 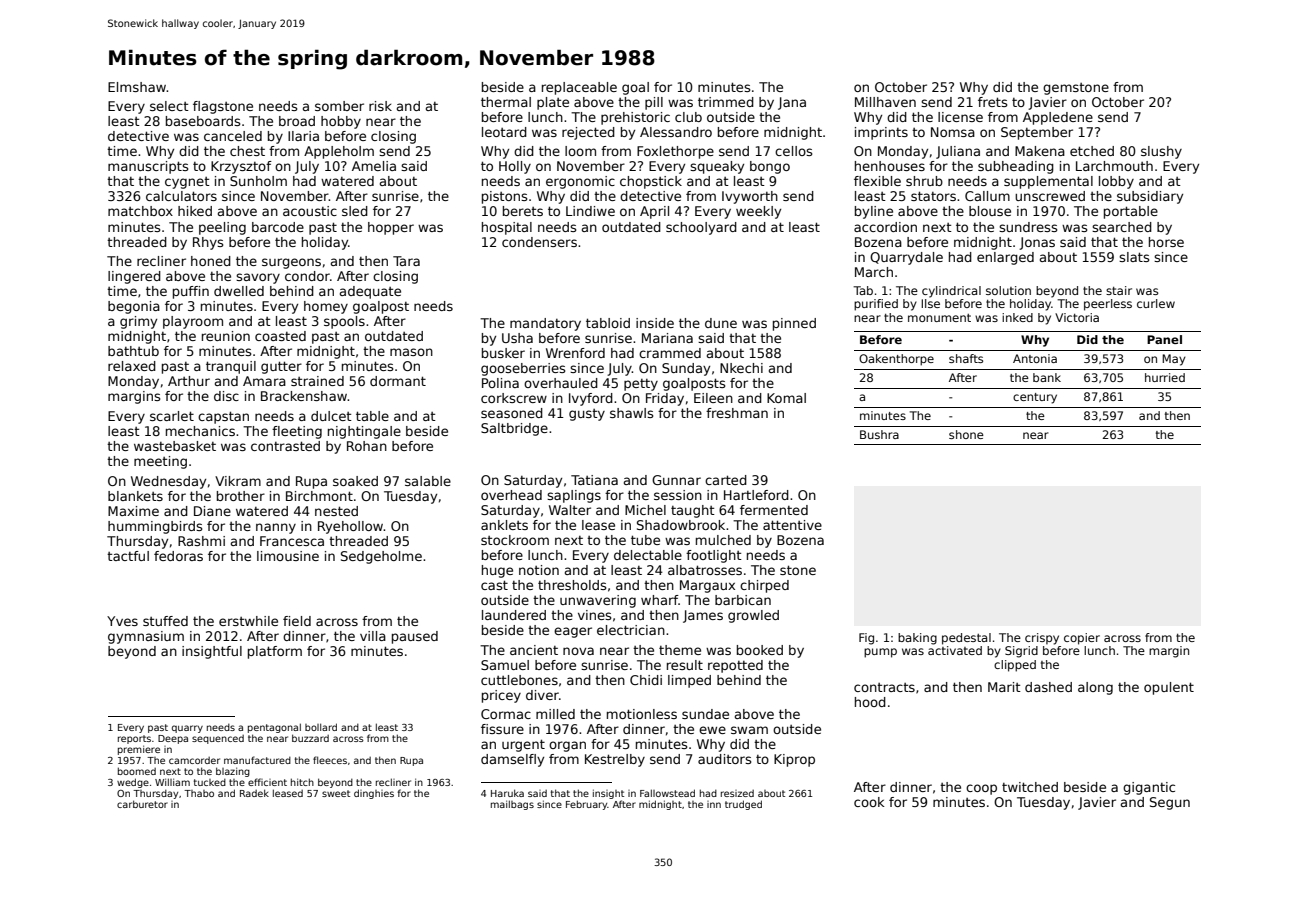 I want to click on strained, so click(x=317, y=381).
